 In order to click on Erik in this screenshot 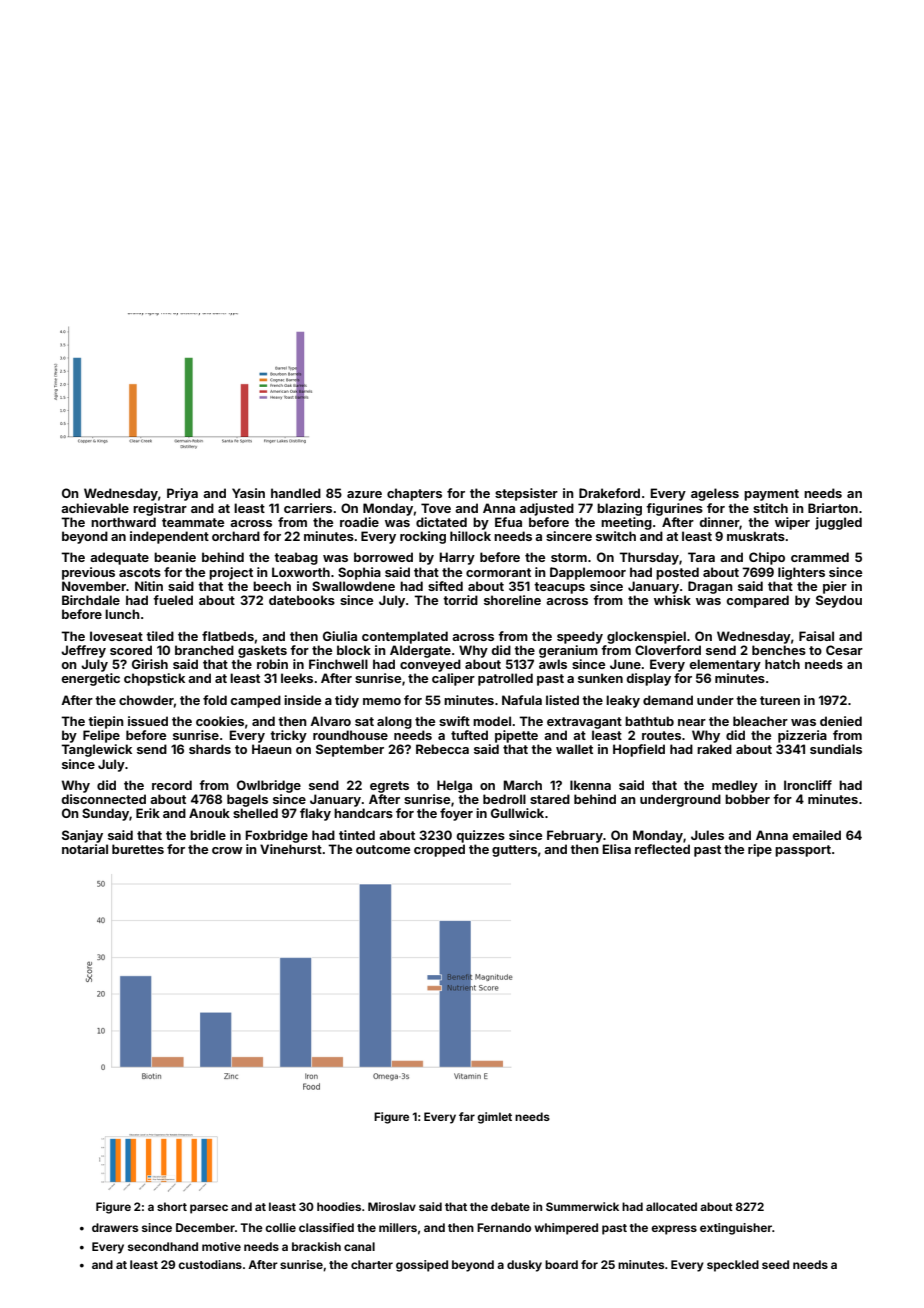, I will do `click(148, 813)`.
